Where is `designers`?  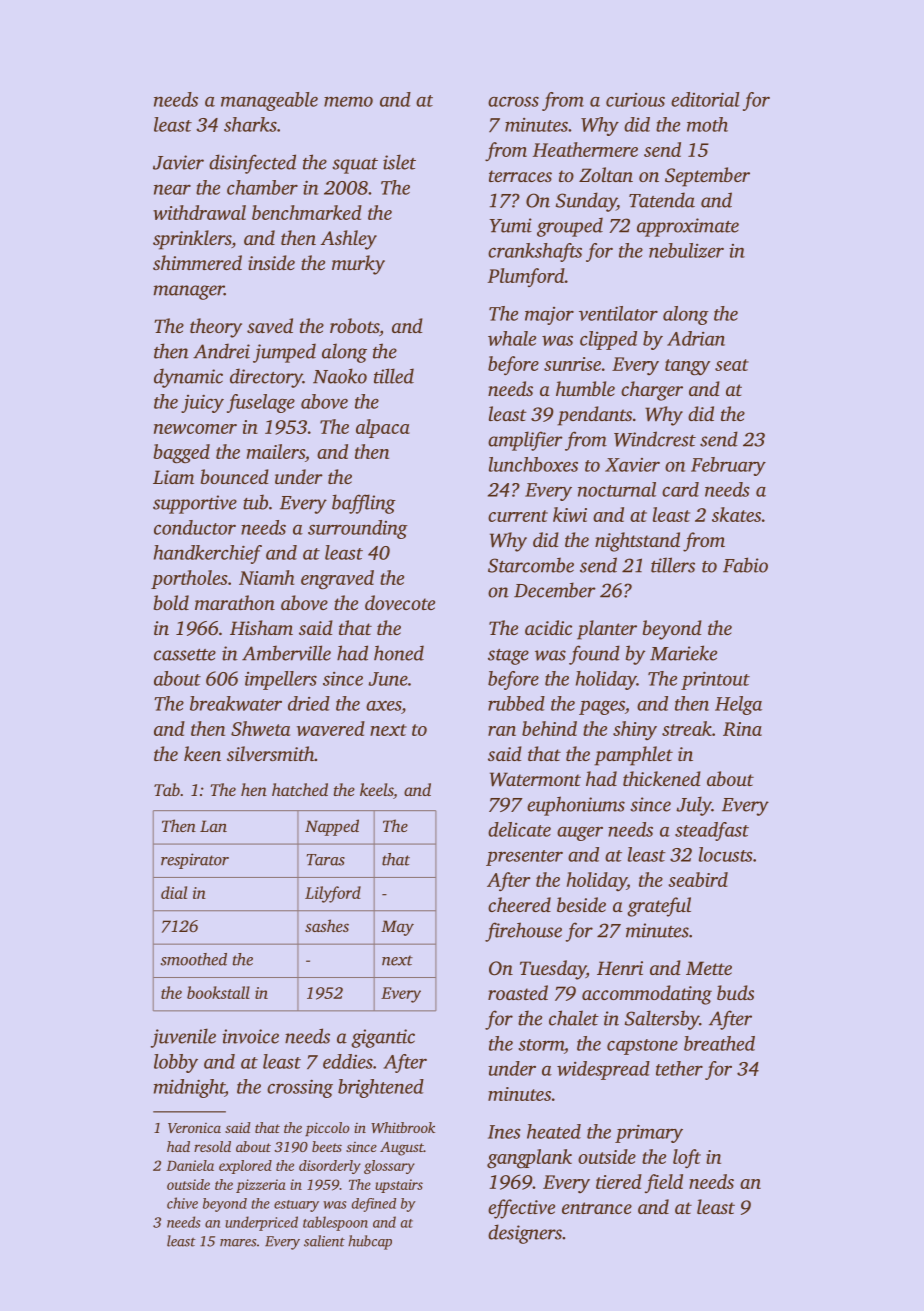 designers is located at coordinates (525, 1234).
